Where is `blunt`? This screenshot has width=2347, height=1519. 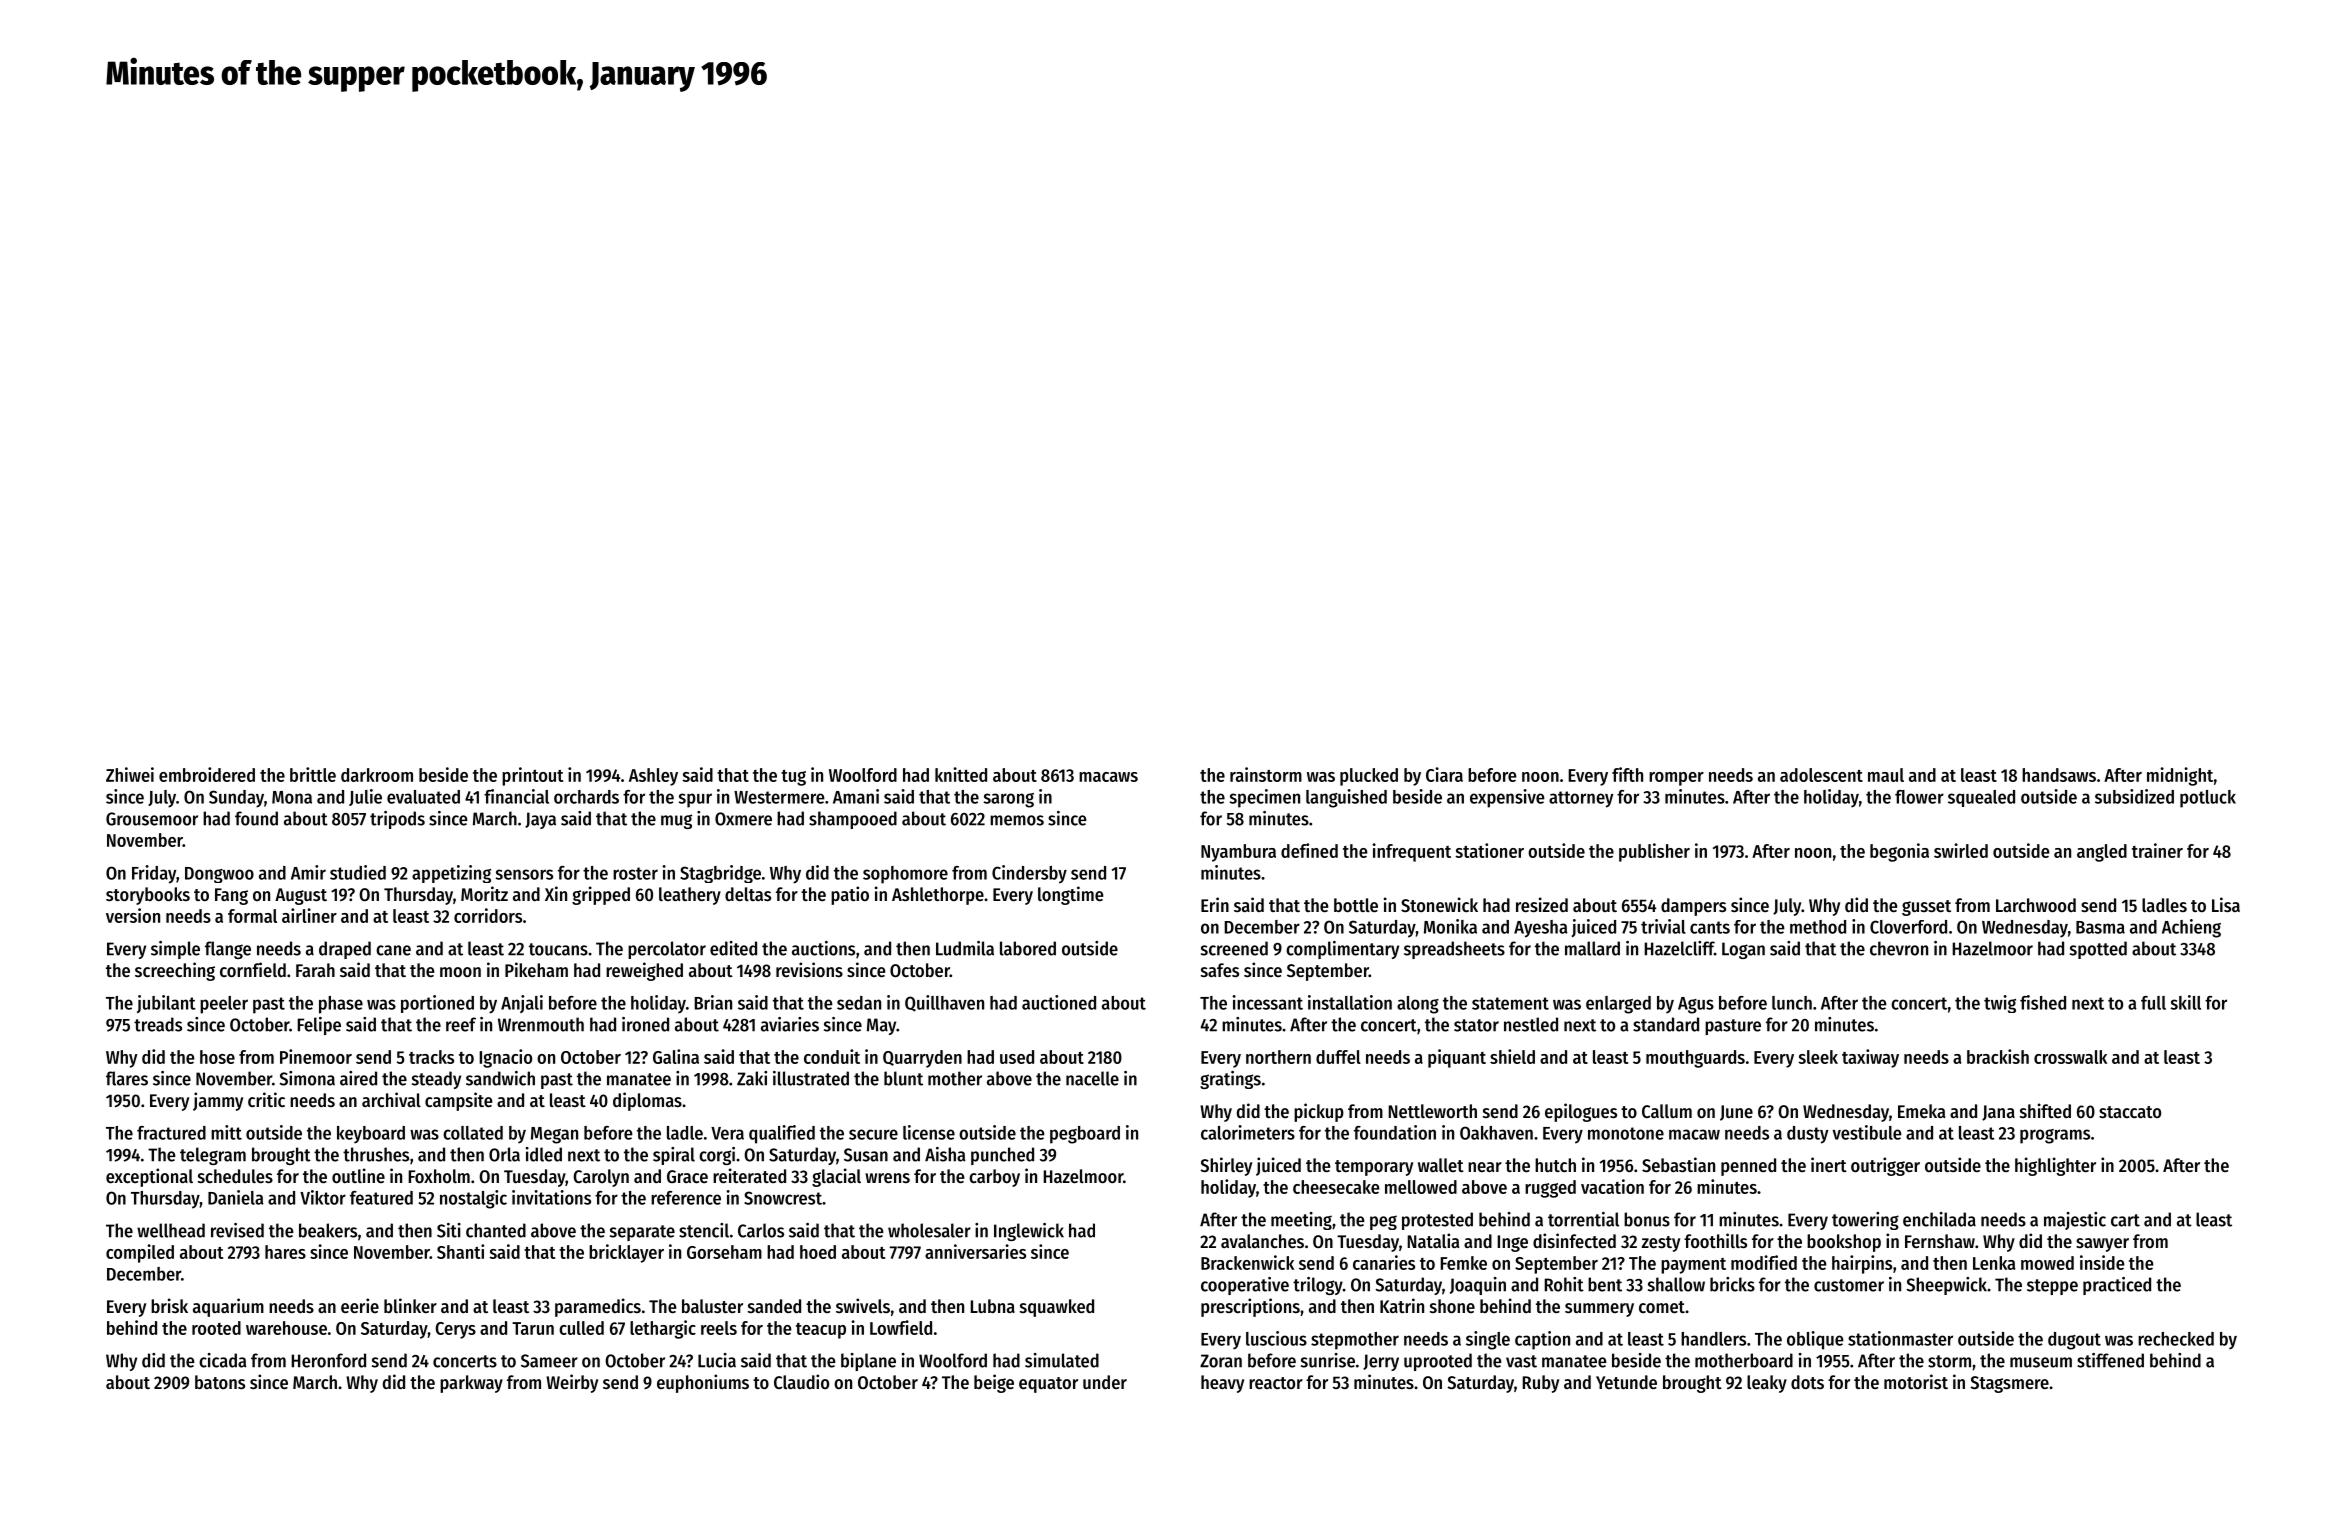
blunt is located at coordinates (903, 1078).
